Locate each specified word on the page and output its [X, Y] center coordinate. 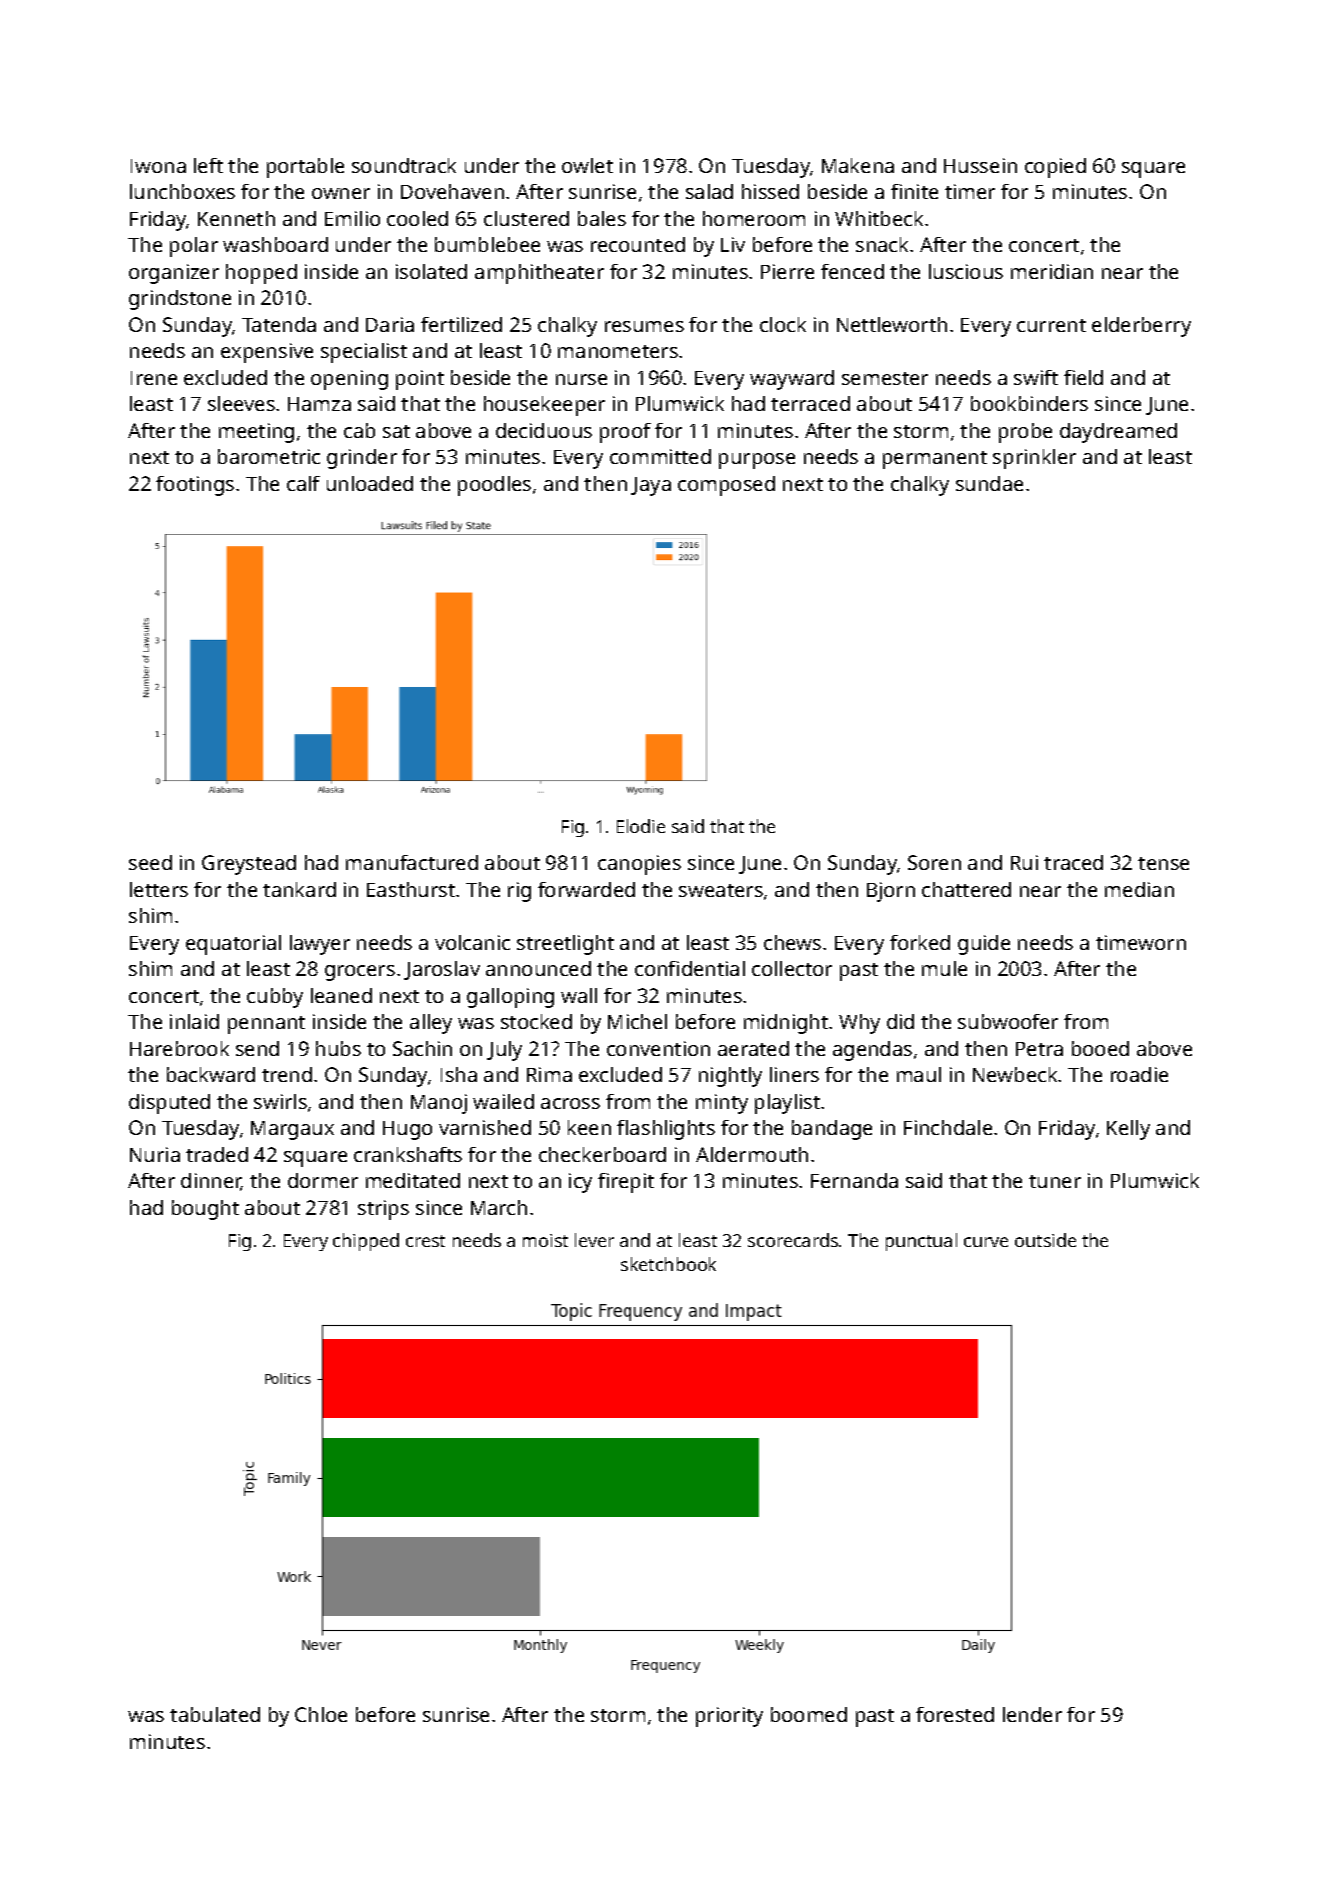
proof [625, 433]
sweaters [721, 890]
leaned [341, 995]
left [208, 165]
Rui [1024, 862]
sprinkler [1034, 459]
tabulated [215, 1714]
